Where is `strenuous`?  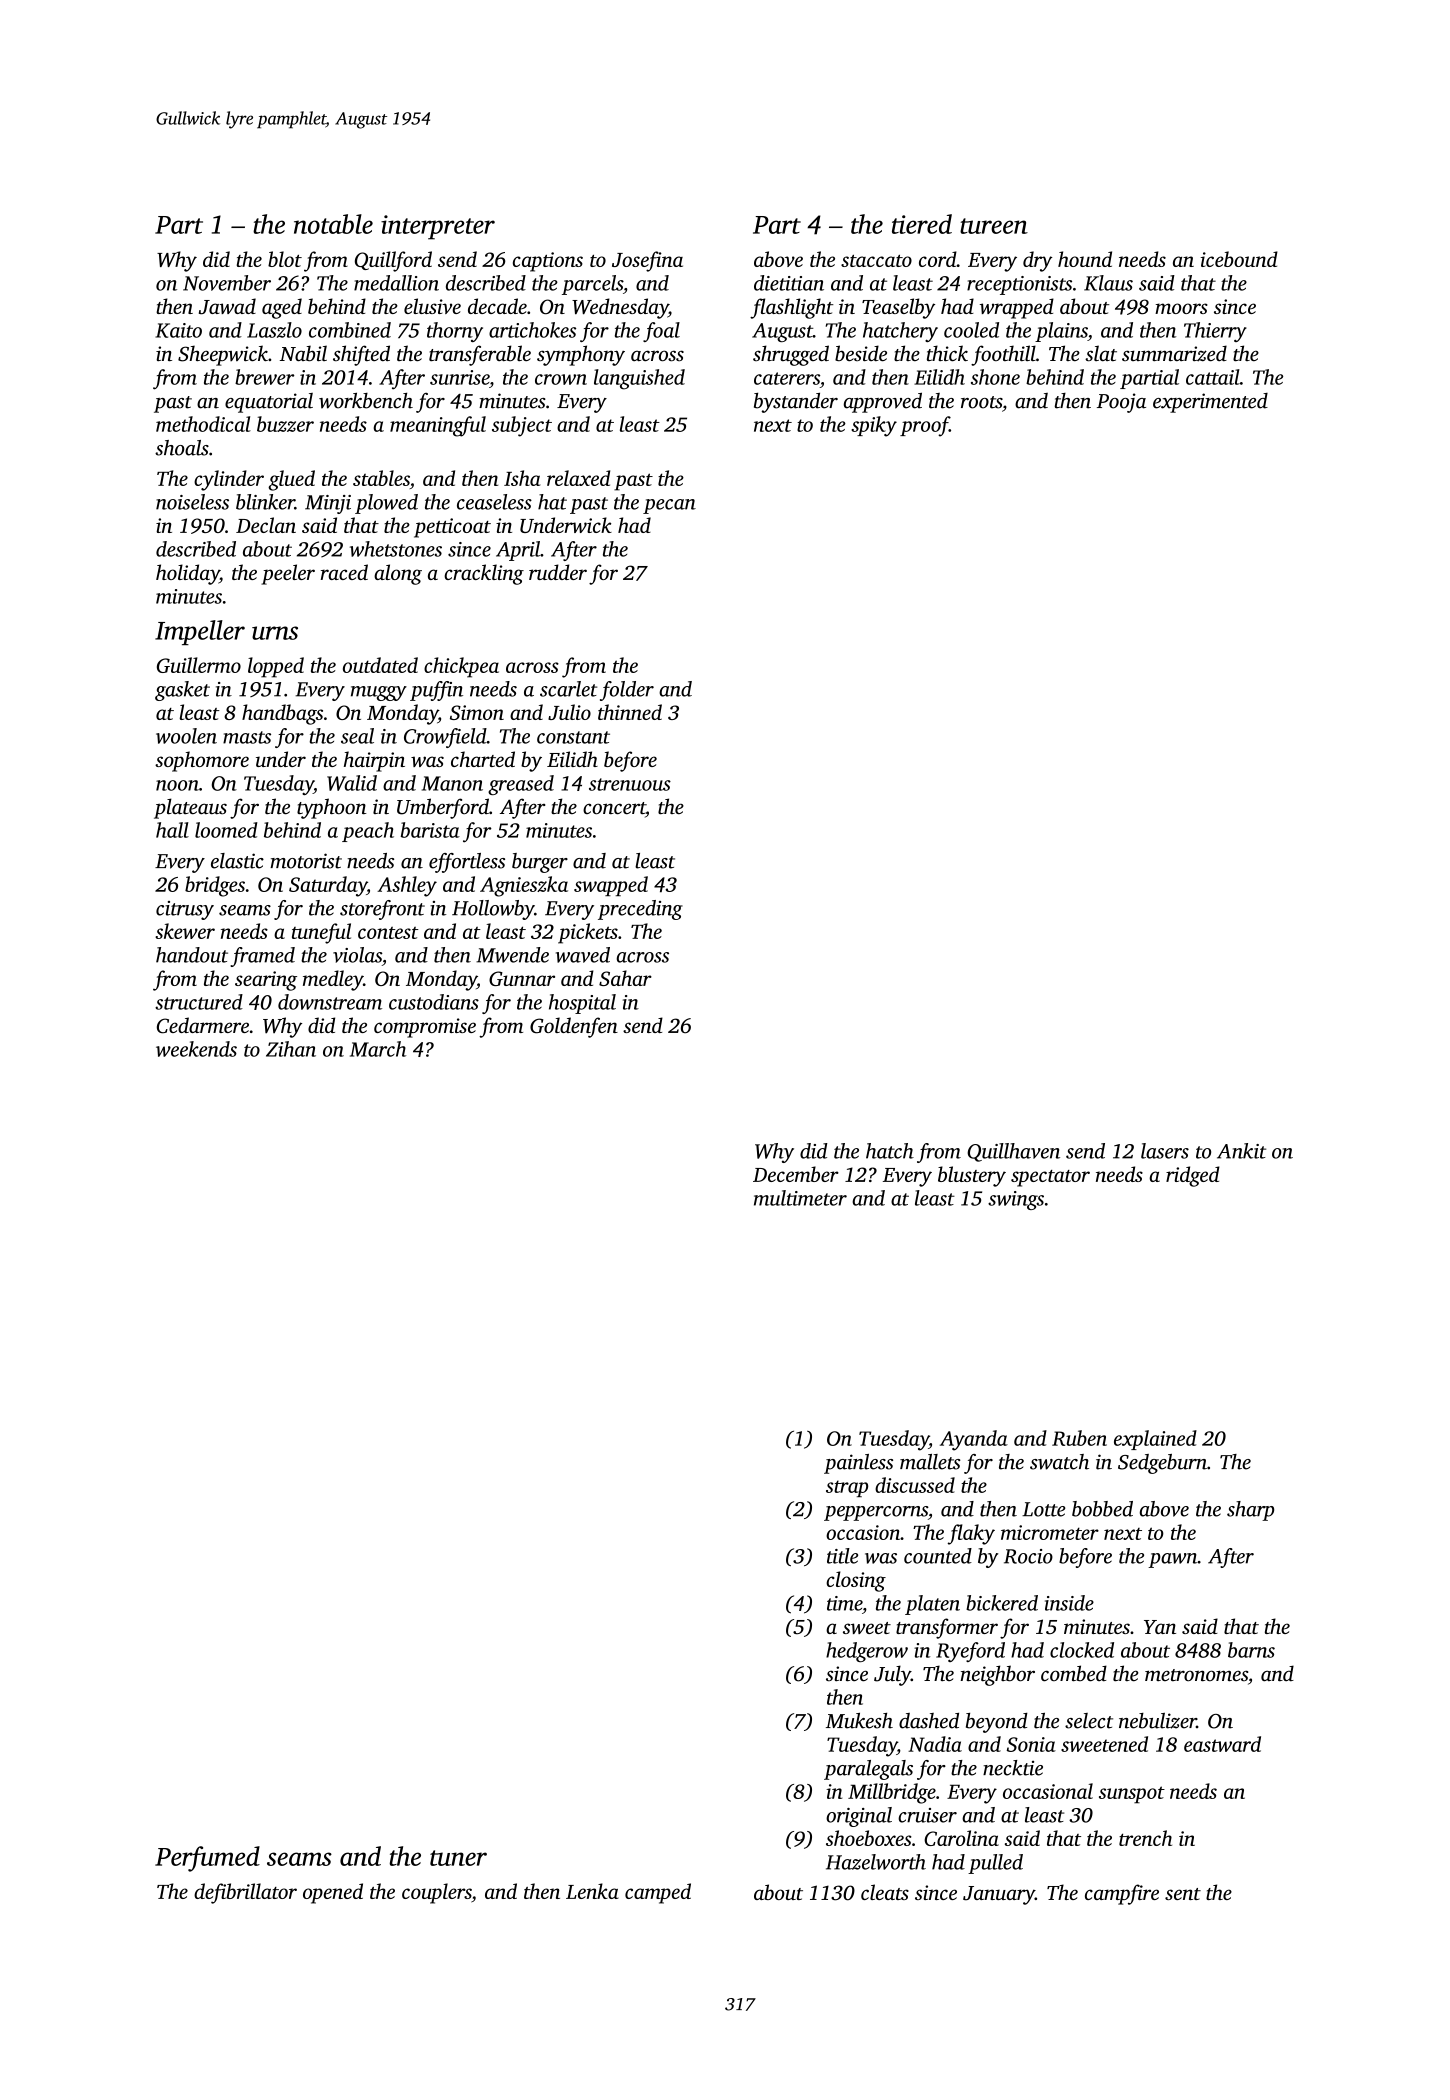
strenuous is located at coordinates (630, 784).
